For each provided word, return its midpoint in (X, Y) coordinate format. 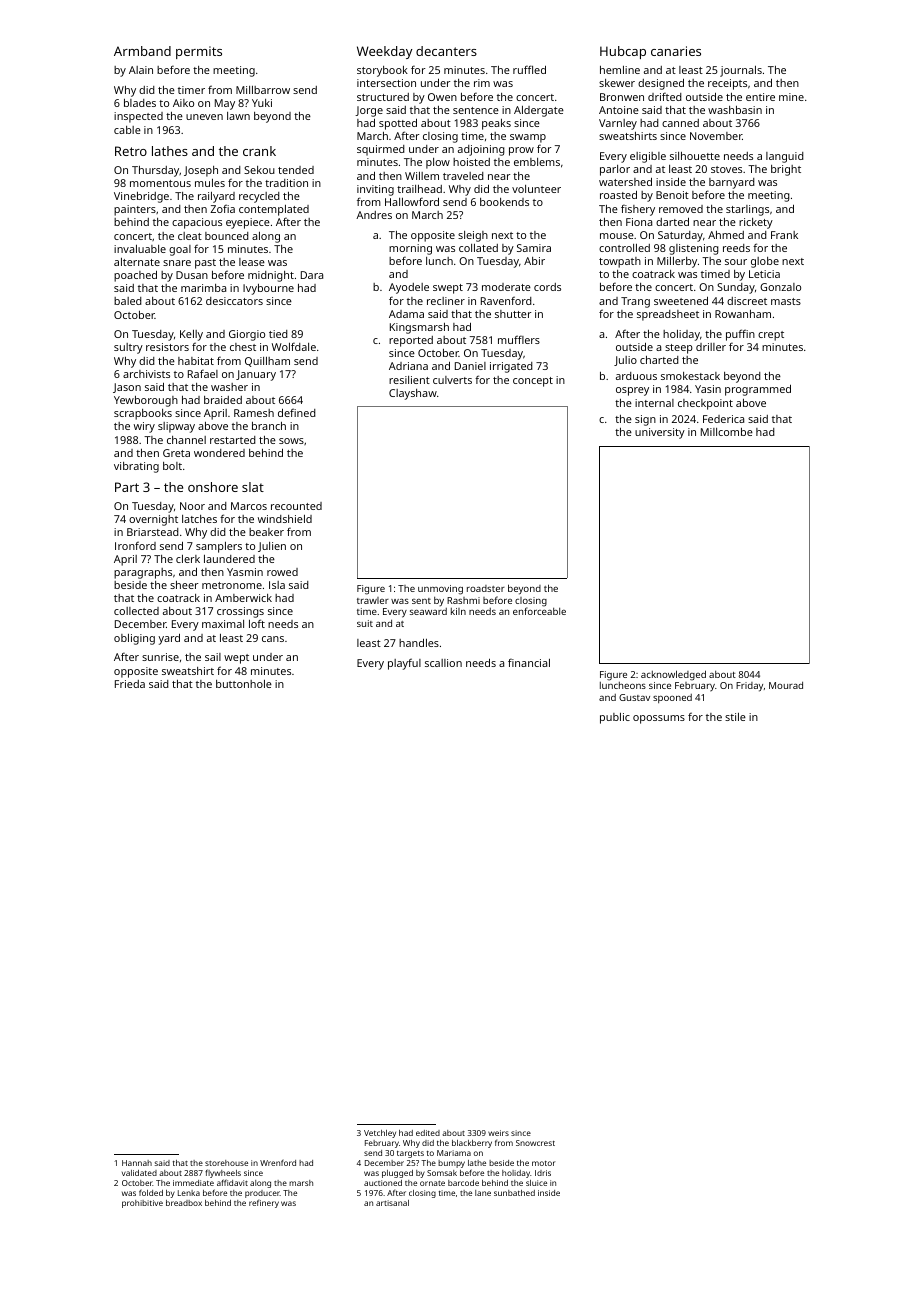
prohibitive (142, 1204)
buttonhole (244, 684)
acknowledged (673, 675)
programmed (758, 390)
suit (365, 623)
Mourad (786, 685)
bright (786, 170)
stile (735, 717)
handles (419, 642)
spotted (398, 124)
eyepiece (248, 223)
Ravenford (506, 300)
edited (428, 1133)
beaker (266, 532)
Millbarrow (263, 90)
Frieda (130, 684)
